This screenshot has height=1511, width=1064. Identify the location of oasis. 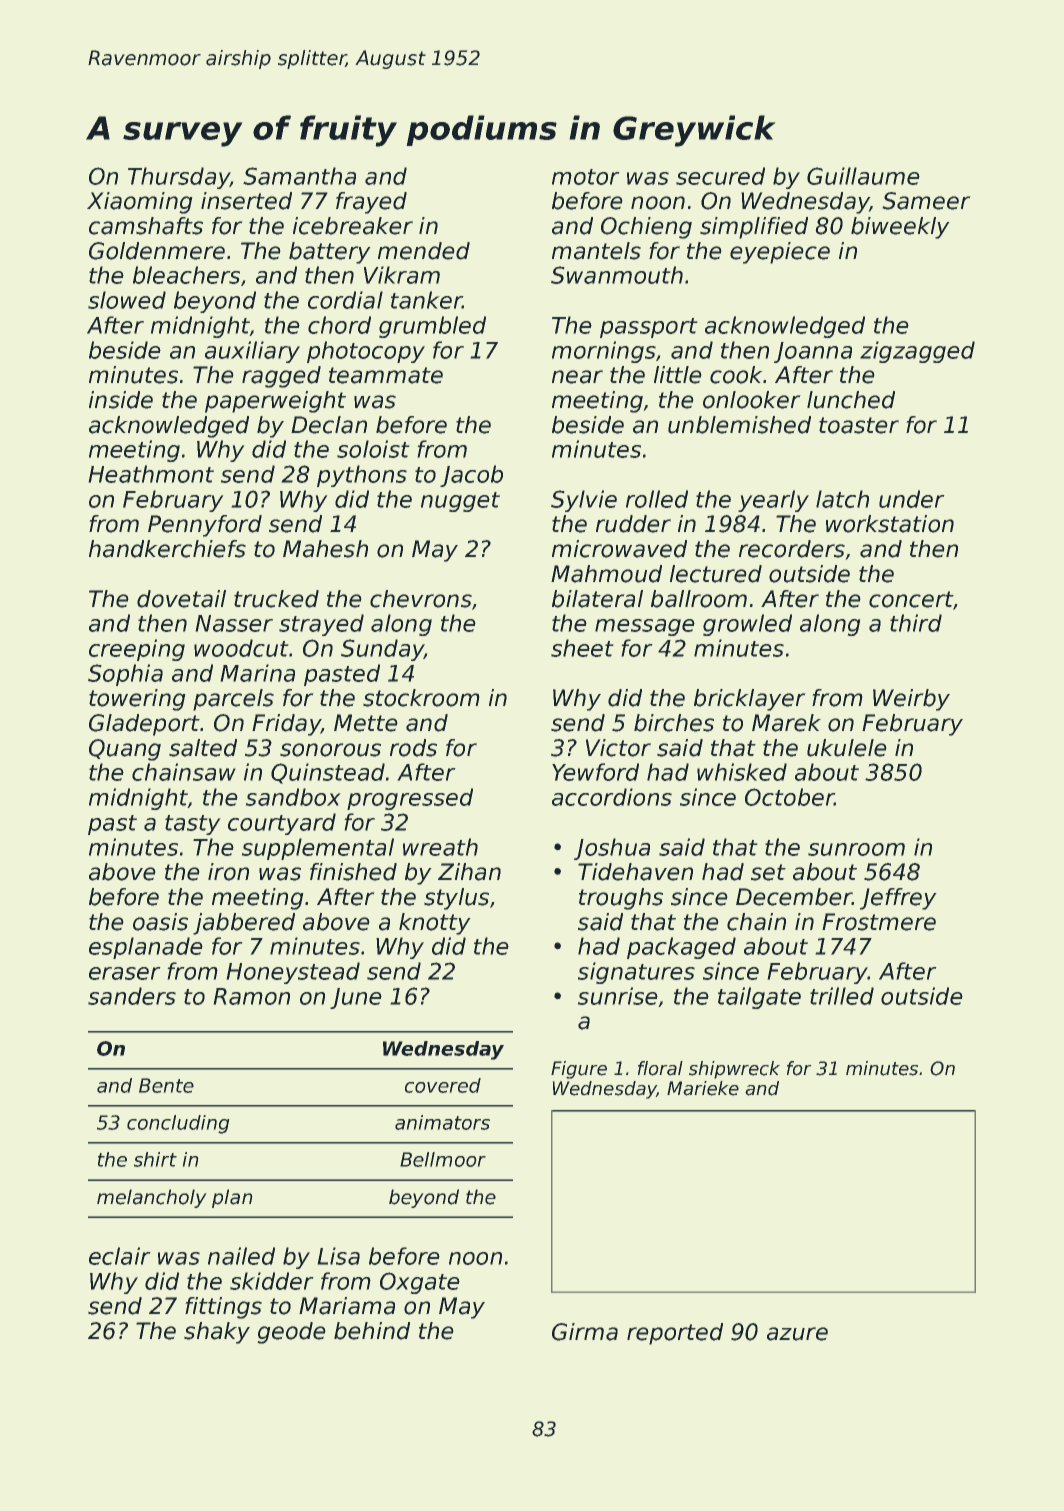
(160, 922).
